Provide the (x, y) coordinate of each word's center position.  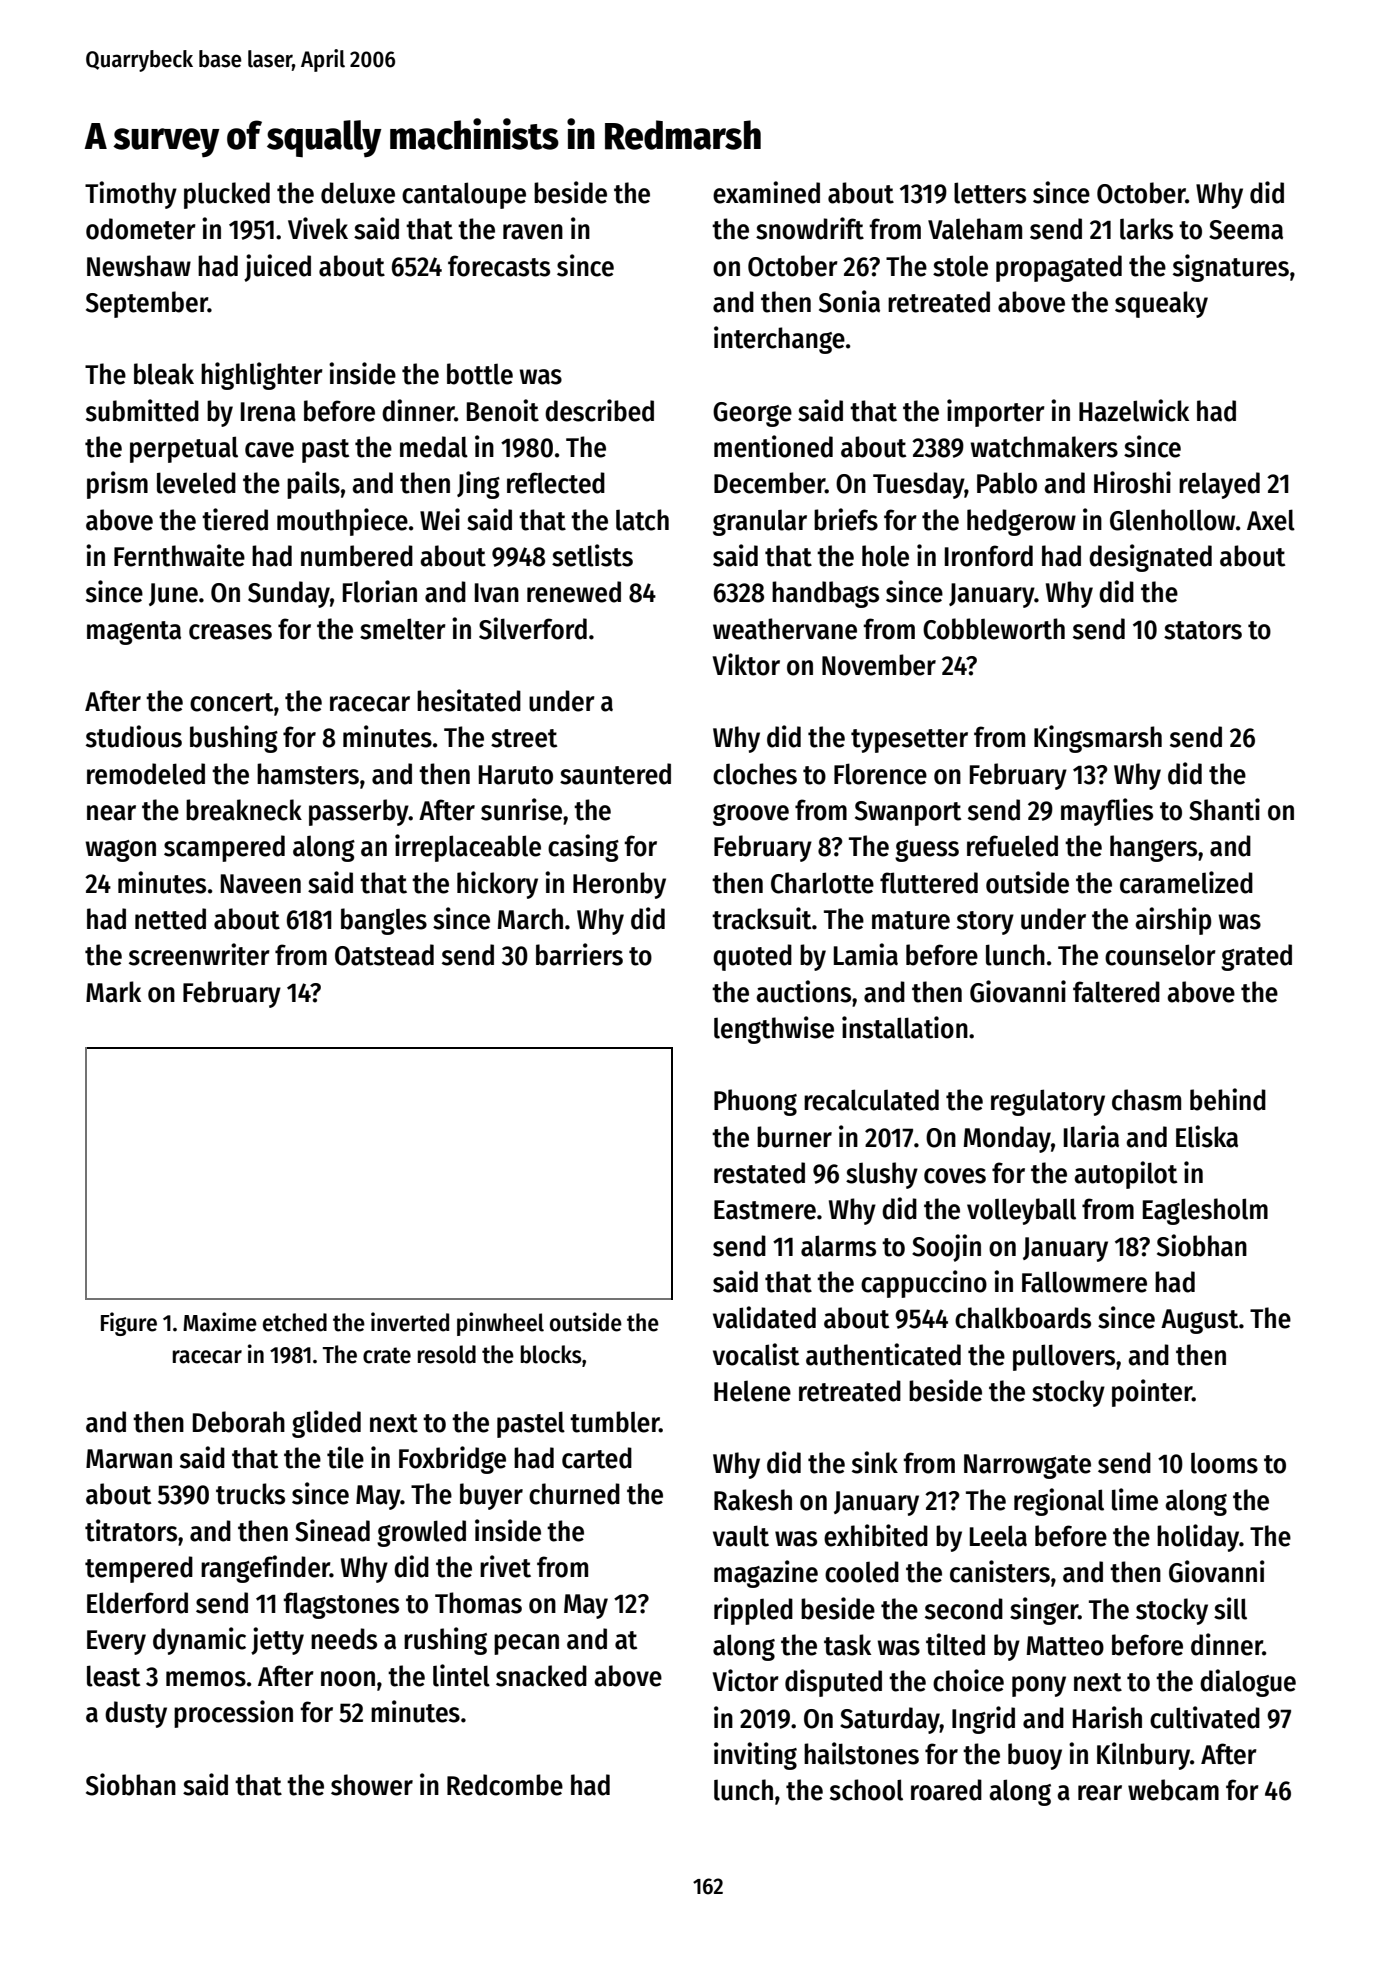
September (147, 304)
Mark (113, 992)
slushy (882, 1175)
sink (875, 1462)
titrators (131, 1530)
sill (1230, 1608)
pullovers (1064, 1357)
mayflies (1107, 812)
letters (990, 193)
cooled (862, 1572)
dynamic (199, 1641)
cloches (755, 774)
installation (905, 1027)
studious (134, 736)
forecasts (499, 266)
